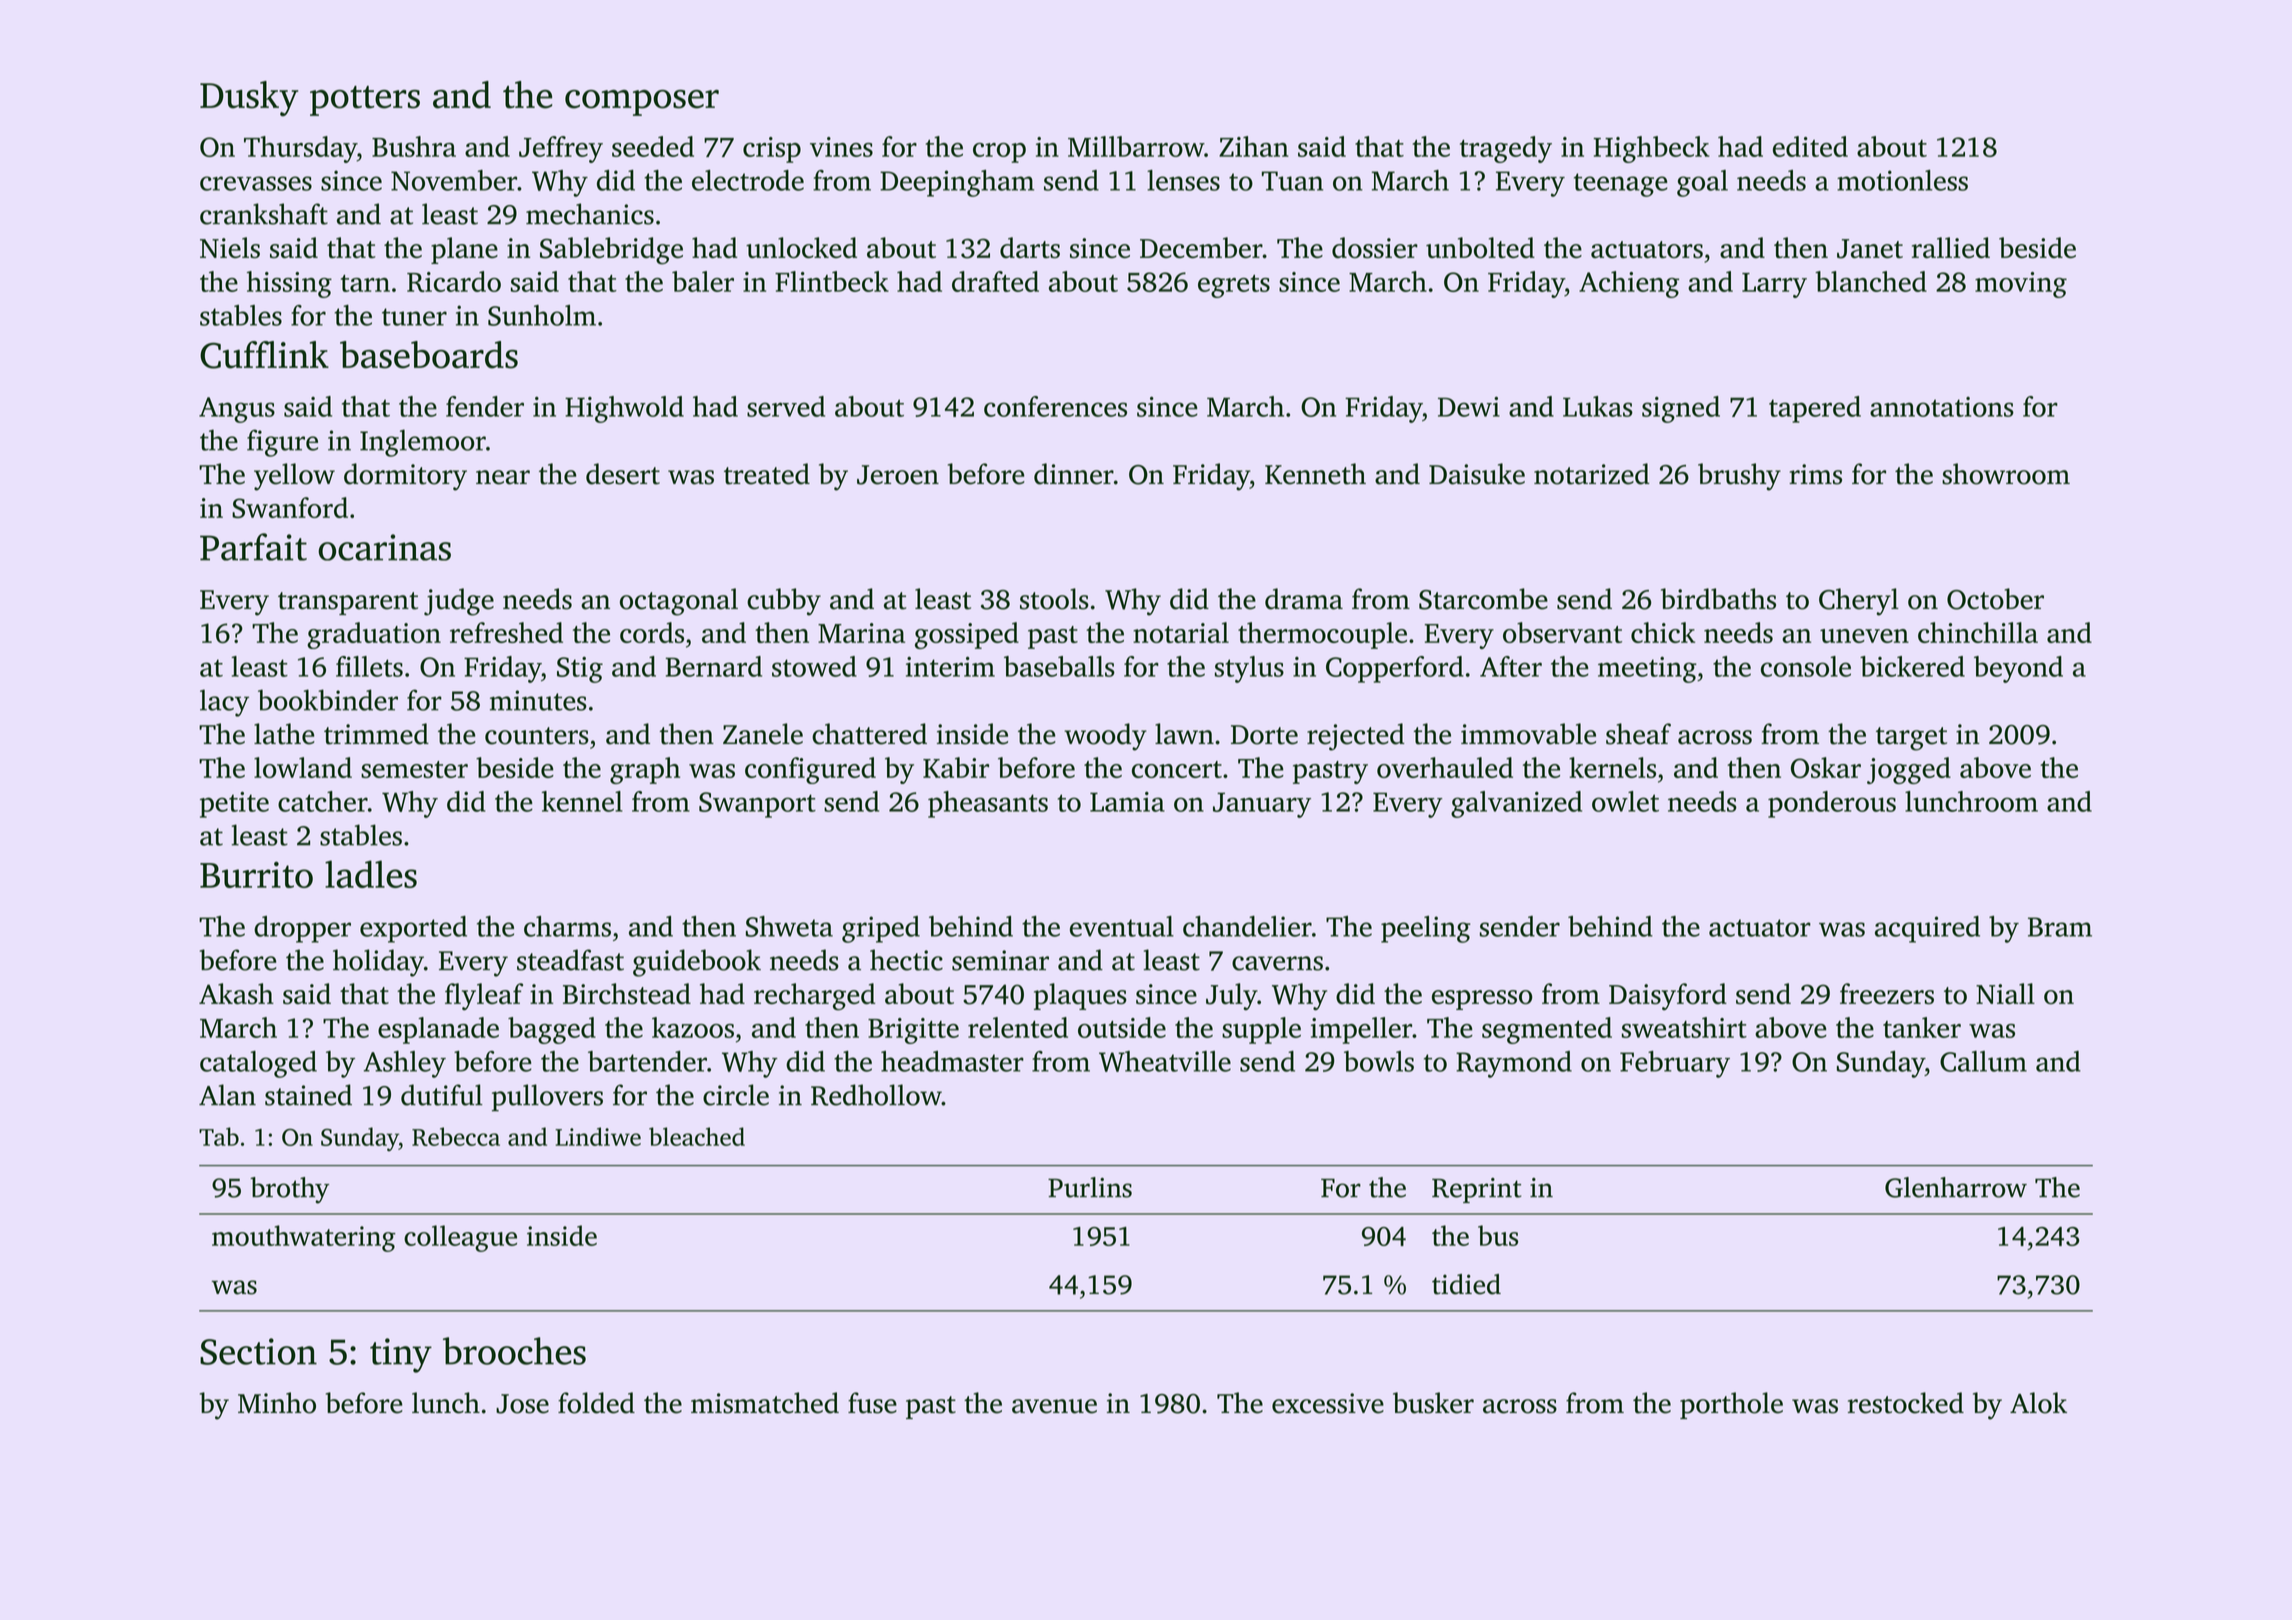 The width and height of the screenshot is (2292, 1620). What do you see at coordinates (304, 1238) in the screenshot?
I see `mouthwatering` at bounding box center [304, 1238].
